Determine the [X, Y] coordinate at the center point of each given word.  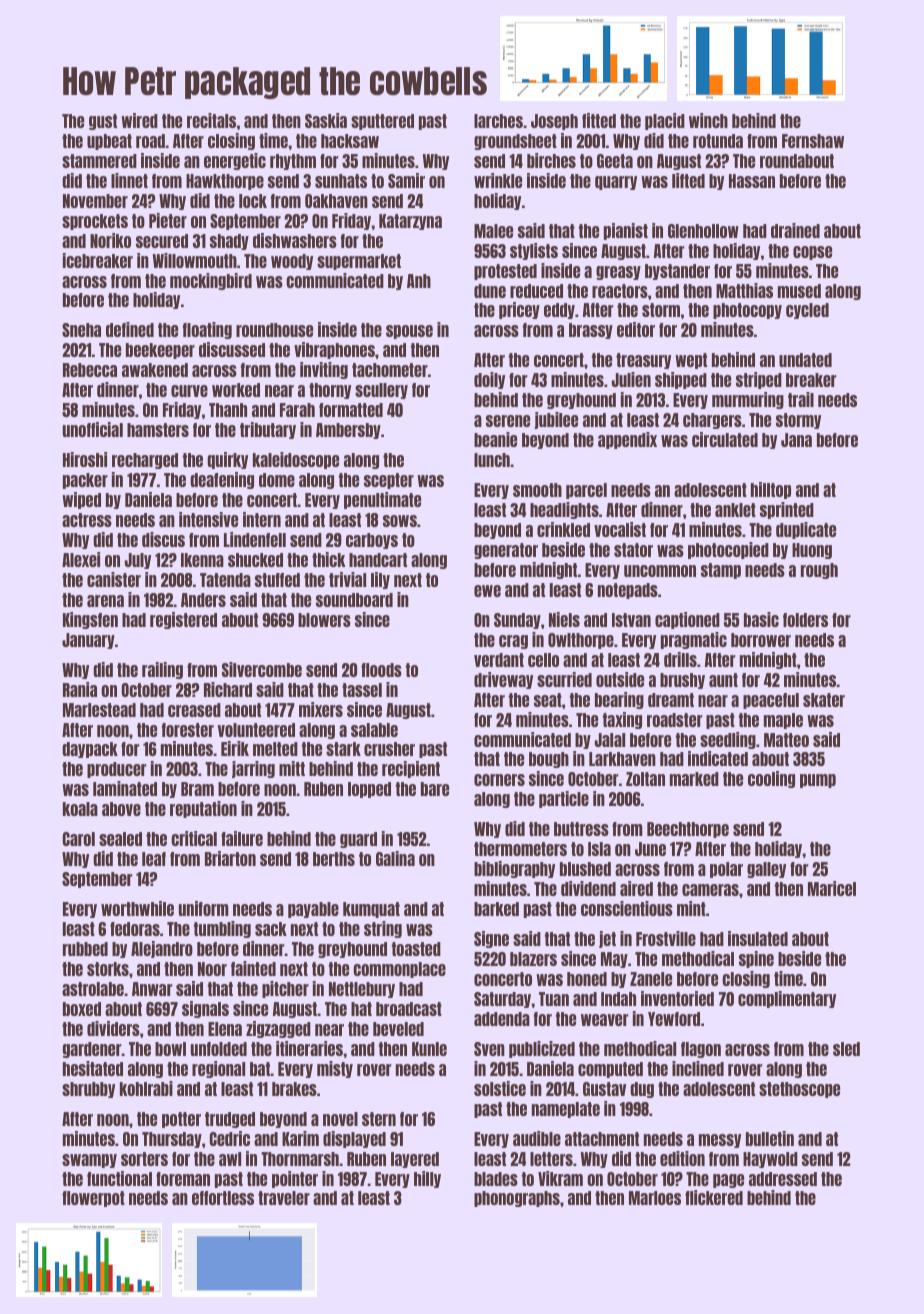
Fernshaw [813, 141]
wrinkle [498, 180]
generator [506, 551]
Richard [228, 689]
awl [230, 1159]
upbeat [109, 142]
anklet [735, 510]
